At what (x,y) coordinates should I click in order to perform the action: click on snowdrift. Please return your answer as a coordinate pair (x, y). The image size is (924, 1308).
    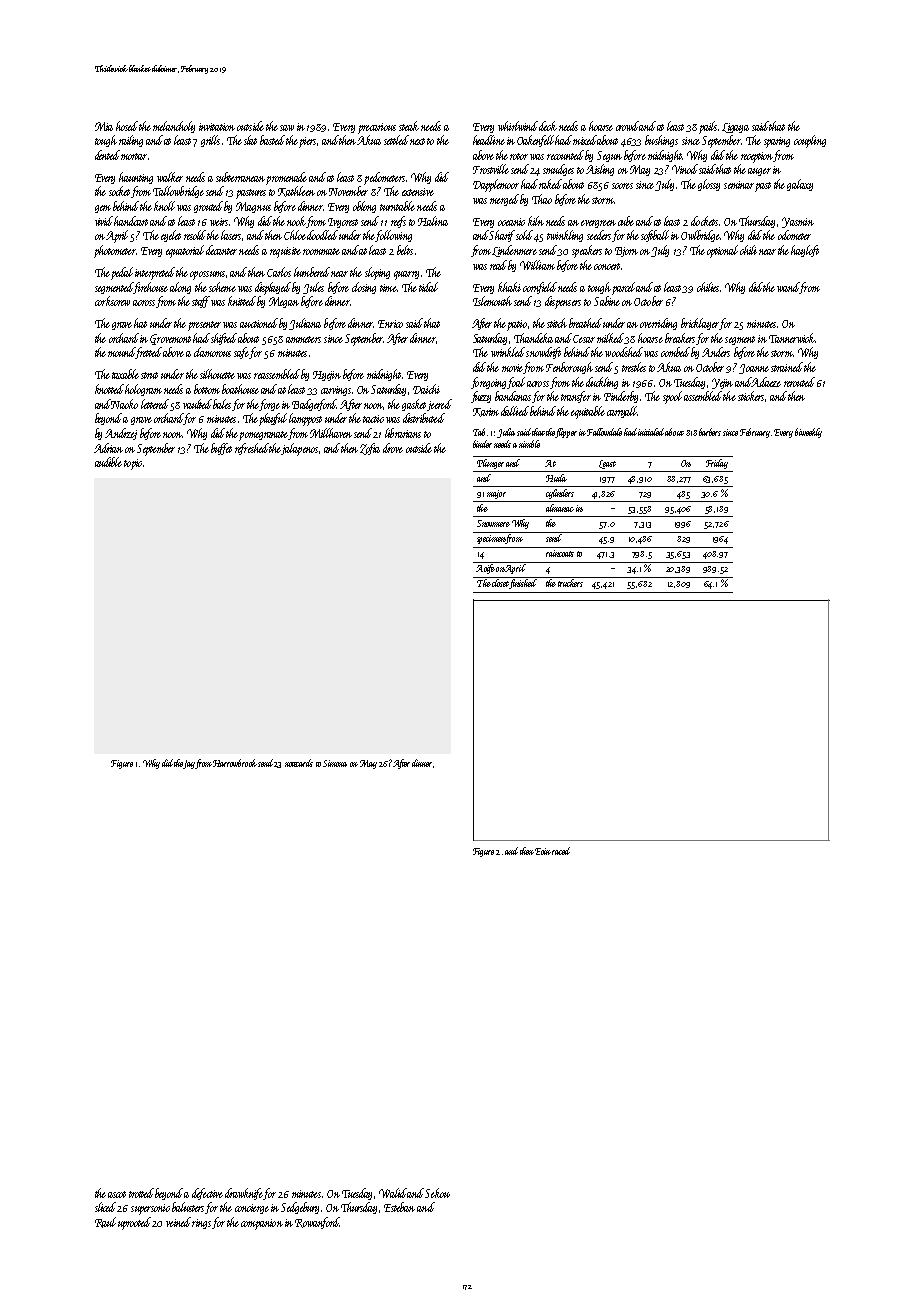
    Looking at the image, I should click on (543, 353).
